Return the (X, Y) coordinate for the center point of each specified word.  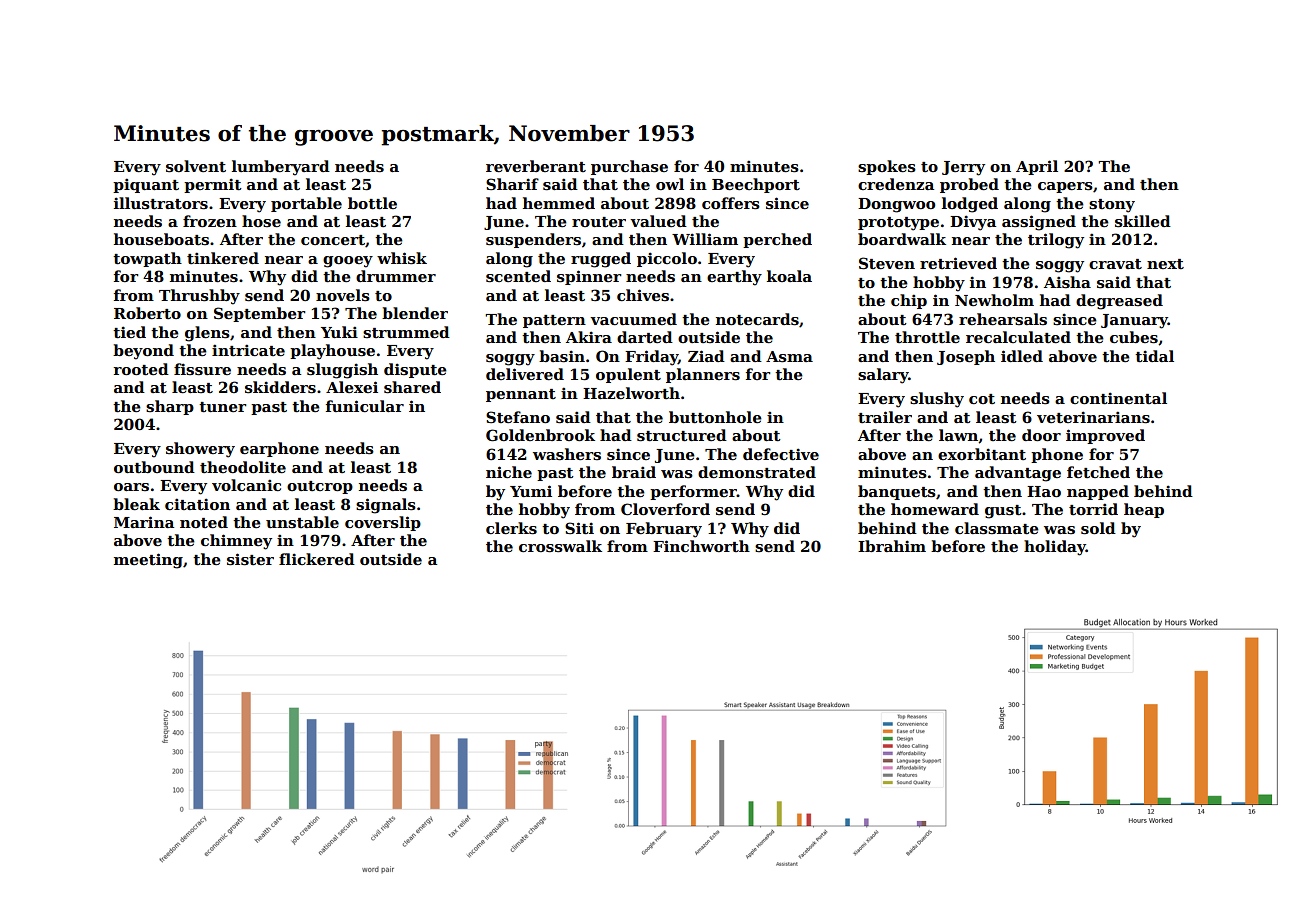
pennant (521, 395)
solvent (196, 166)
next (1165, 264)
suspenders (533, 240)
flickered (317, 559)
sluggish (342, 371)
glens (207, 334)
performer (693, 492)
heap (1144, 510)
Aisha (1067, 282)
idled (1022, 356)
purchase (629, 167)
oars (131, 487)
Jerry (963, 168)
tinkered (223, 258)
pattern (554, 321)
